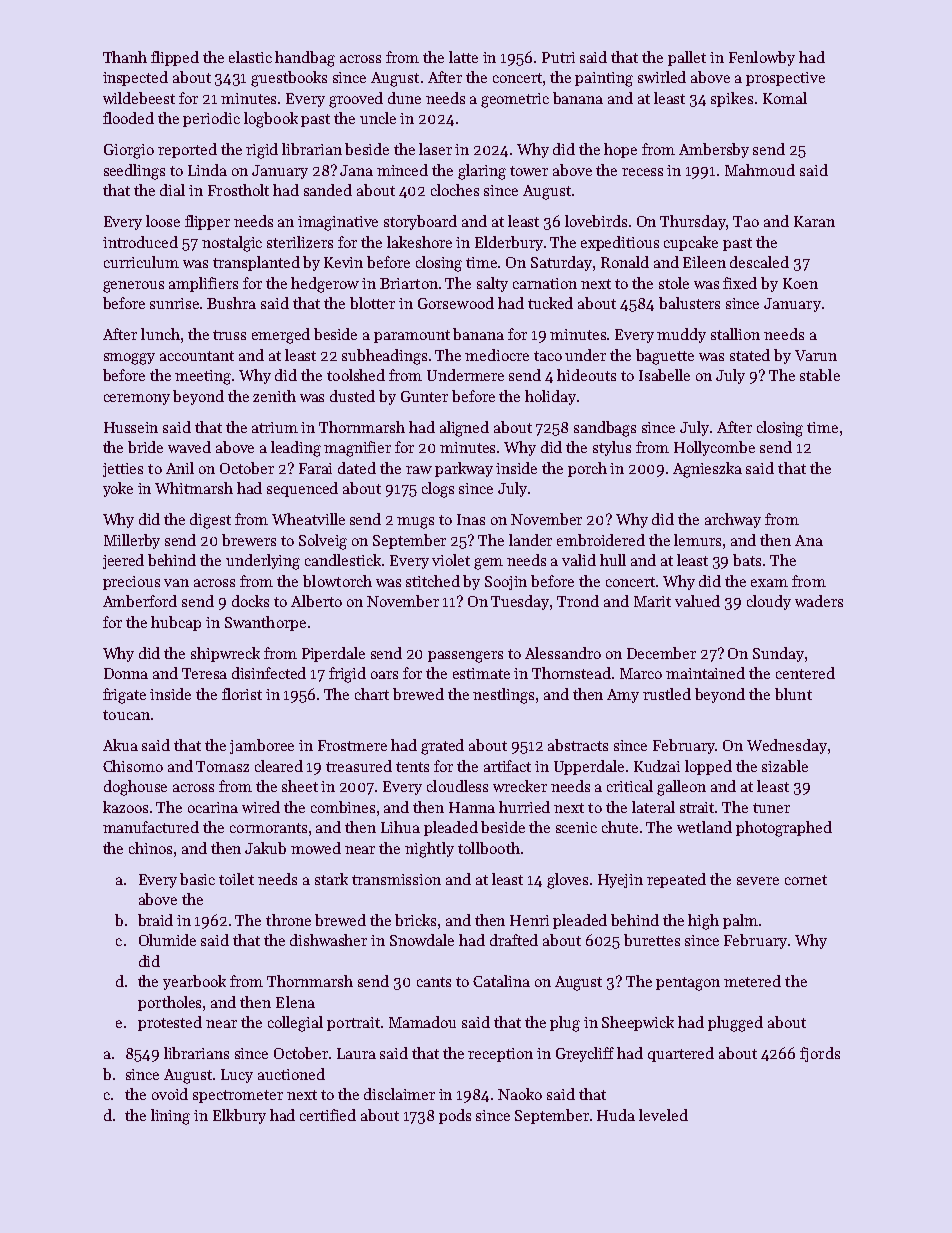 The image size is (952, 1233). Describe the element at coordinates (125, 57) in the screenshot. I see `Thanh` at that location.
